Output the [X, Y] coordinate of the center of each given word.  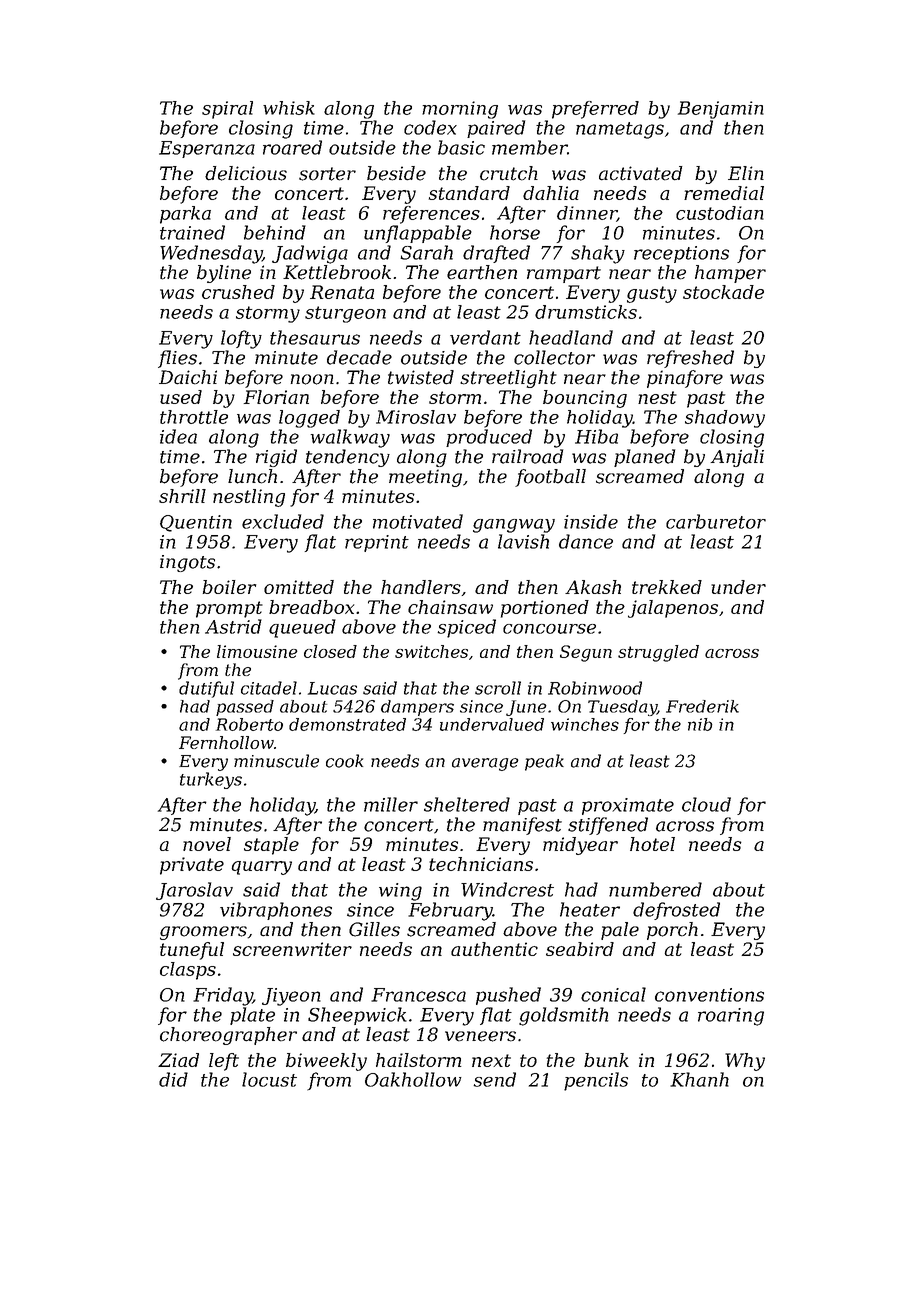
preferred [595, 110]
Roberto [249, 724]
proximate [628, 806]
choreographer [228, 1036]
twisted [421, 377]
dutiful [206, 689]
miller [391, 804]
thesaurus [315, 337]
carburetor [716, 521]
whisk [289, 108]
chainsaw [450, 607]
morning [460, 110]
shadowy [725, 419]
